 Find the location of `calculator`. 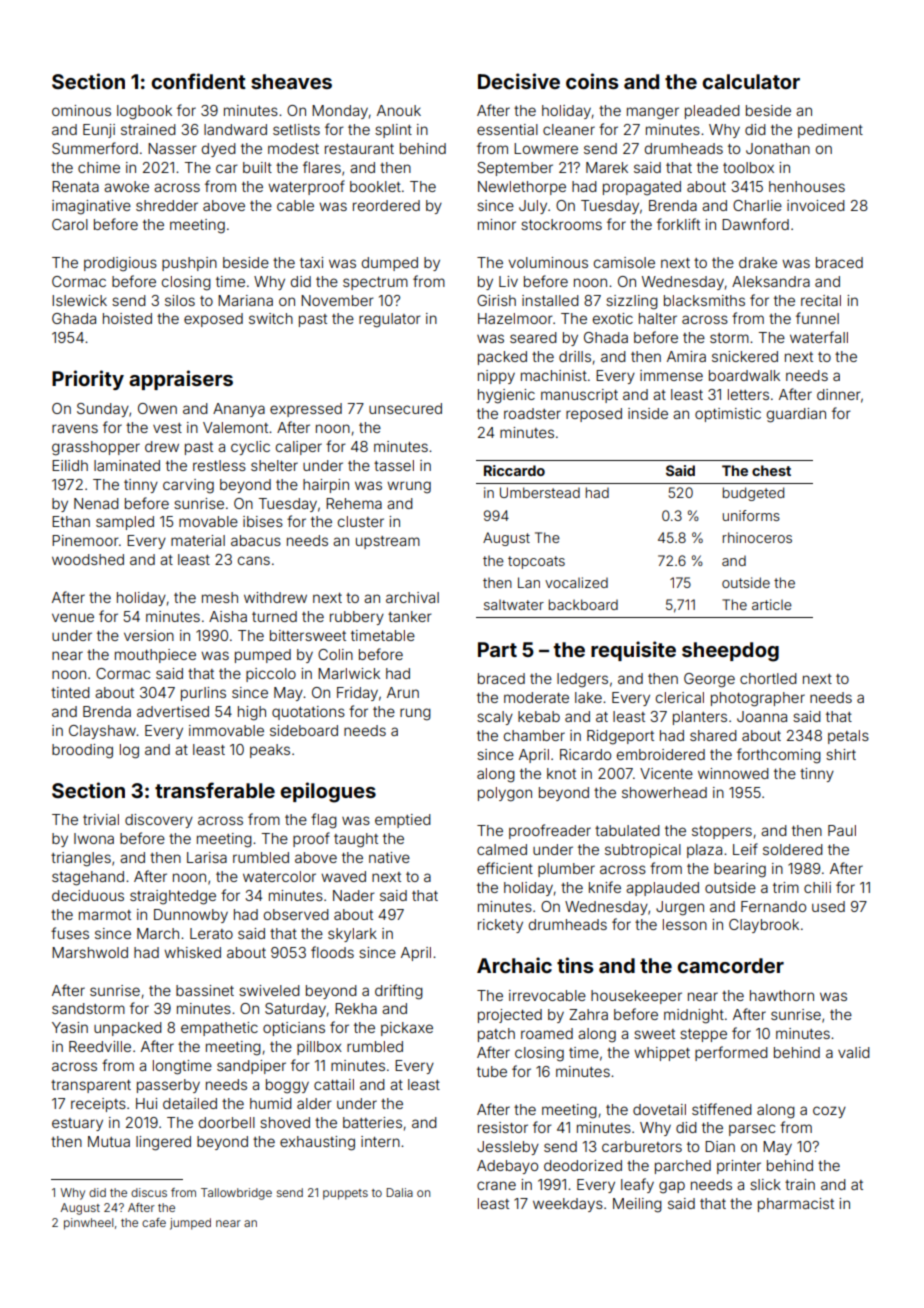

calculator is located at coordinates (751, 81).
